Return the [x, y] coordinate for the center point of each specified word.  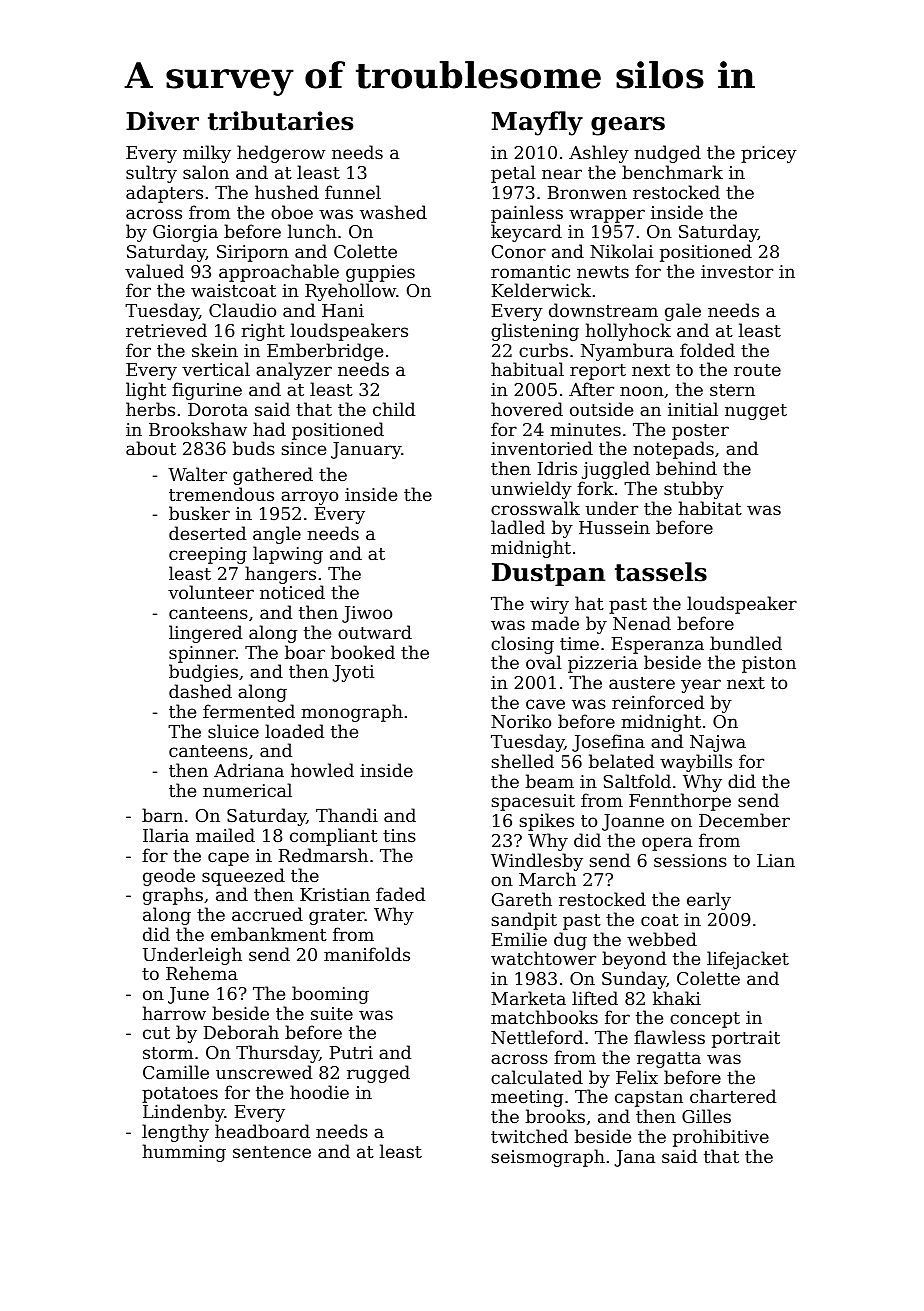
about [151, 448]
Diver [162, 121]
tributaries [280, 121]
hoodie [319, 1092]
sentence [272, 1152]
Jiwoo [367, 614]
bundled [746, 643]
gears [628, 126]
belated [621, 761]
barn [162, 815]
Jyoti [353, 673]
